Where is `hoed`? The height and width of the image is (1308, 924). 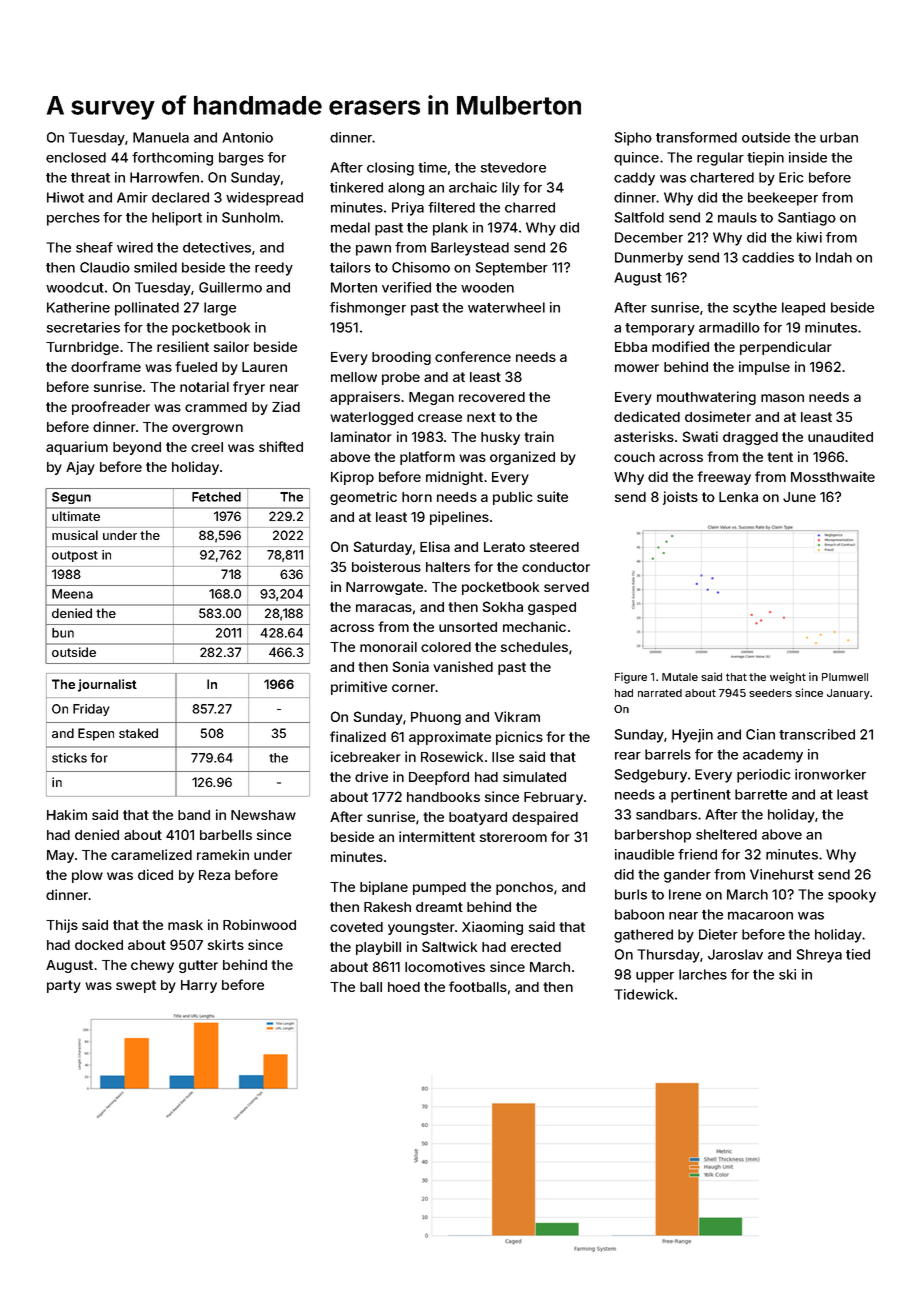
hoed is located at coordinates (404, 987).
